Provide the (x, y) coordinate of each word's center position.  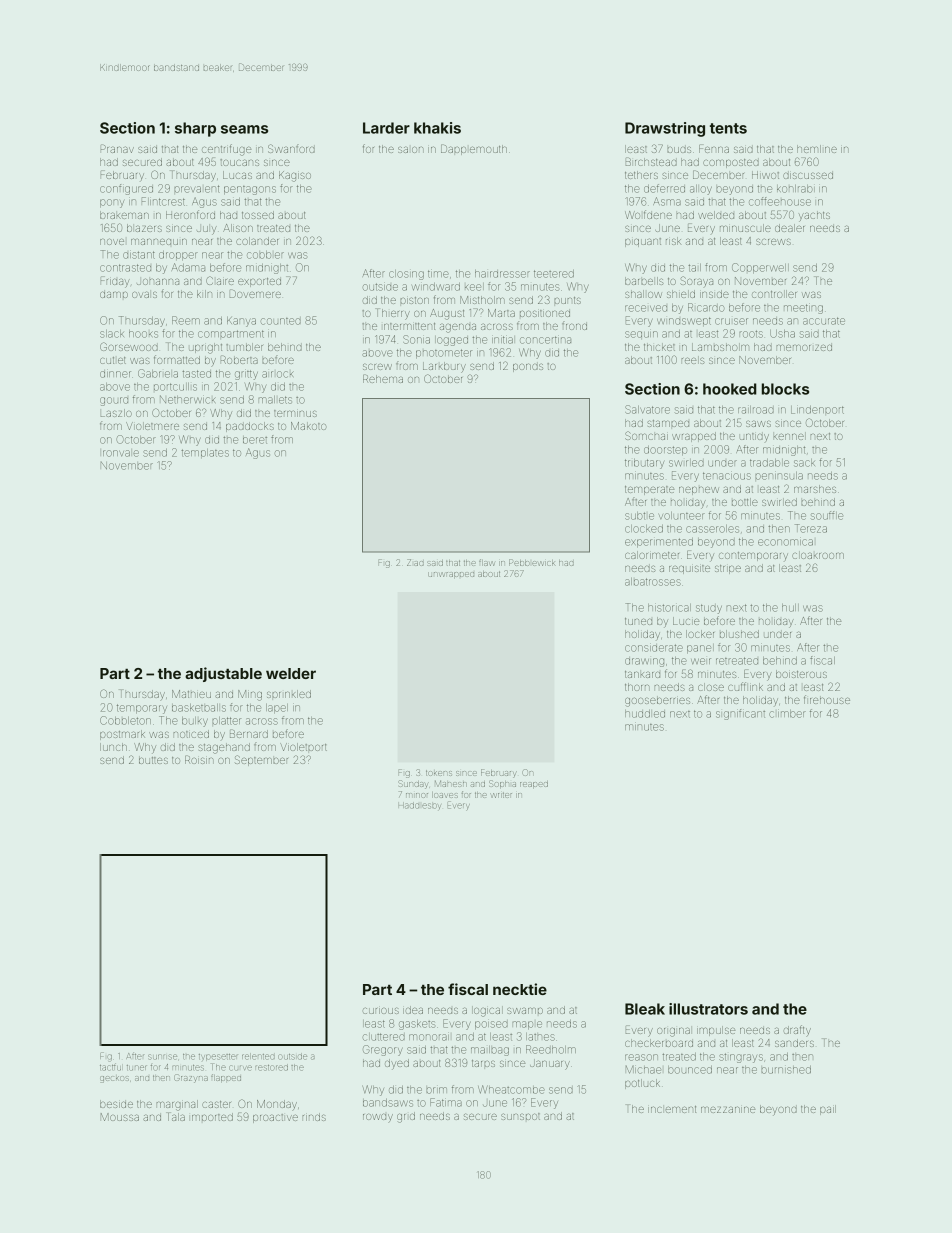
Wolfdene (648, 214)
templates (205, 453)
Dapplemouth (474, 150)
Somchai (646, 435)
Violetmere (152, 426)
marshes (815, 489)
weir (701, 661)
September (261, 760)
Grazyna (191, 1079)
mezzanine (728, 1110)
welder (291, 673)
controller (774, 294)
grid (406, 1117)
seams (244, 129)
